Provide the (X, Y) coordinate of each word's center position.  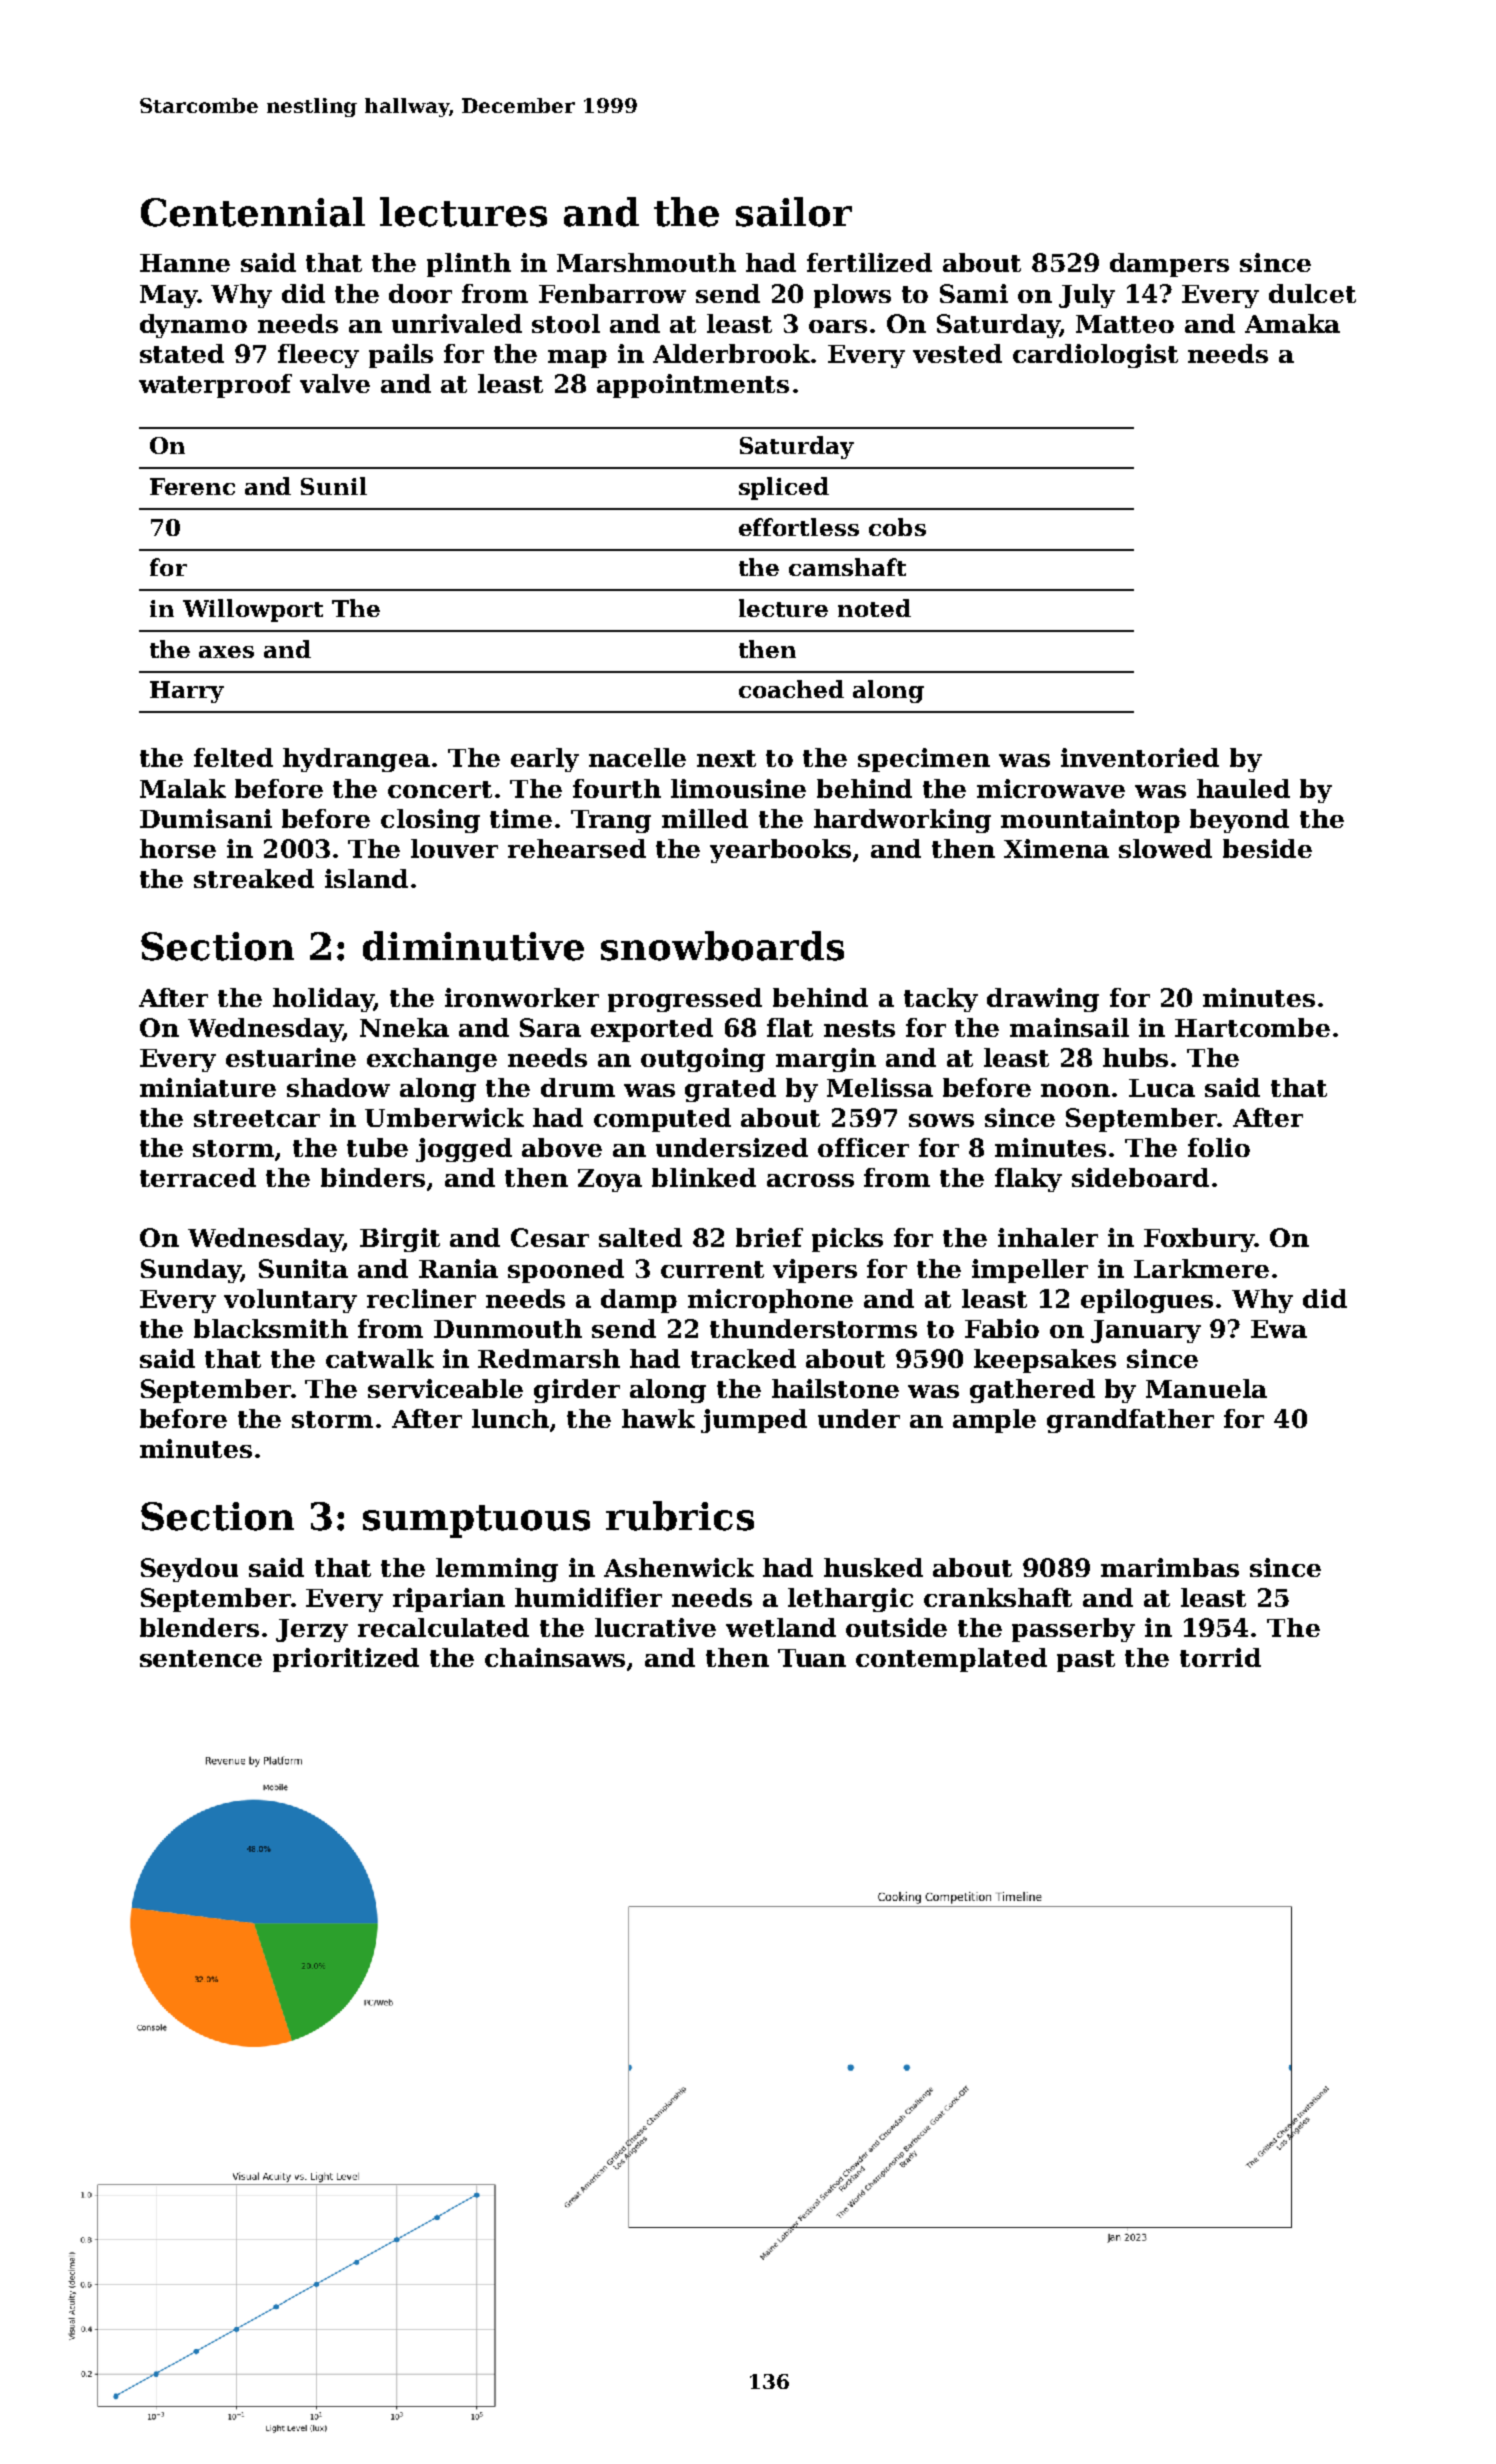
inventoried (1140, 757)
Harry (187, 692)
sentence (201, 1658)
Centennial (253, 212)
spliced (784, 488)
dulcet (1312, 293)
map (577, 359)
